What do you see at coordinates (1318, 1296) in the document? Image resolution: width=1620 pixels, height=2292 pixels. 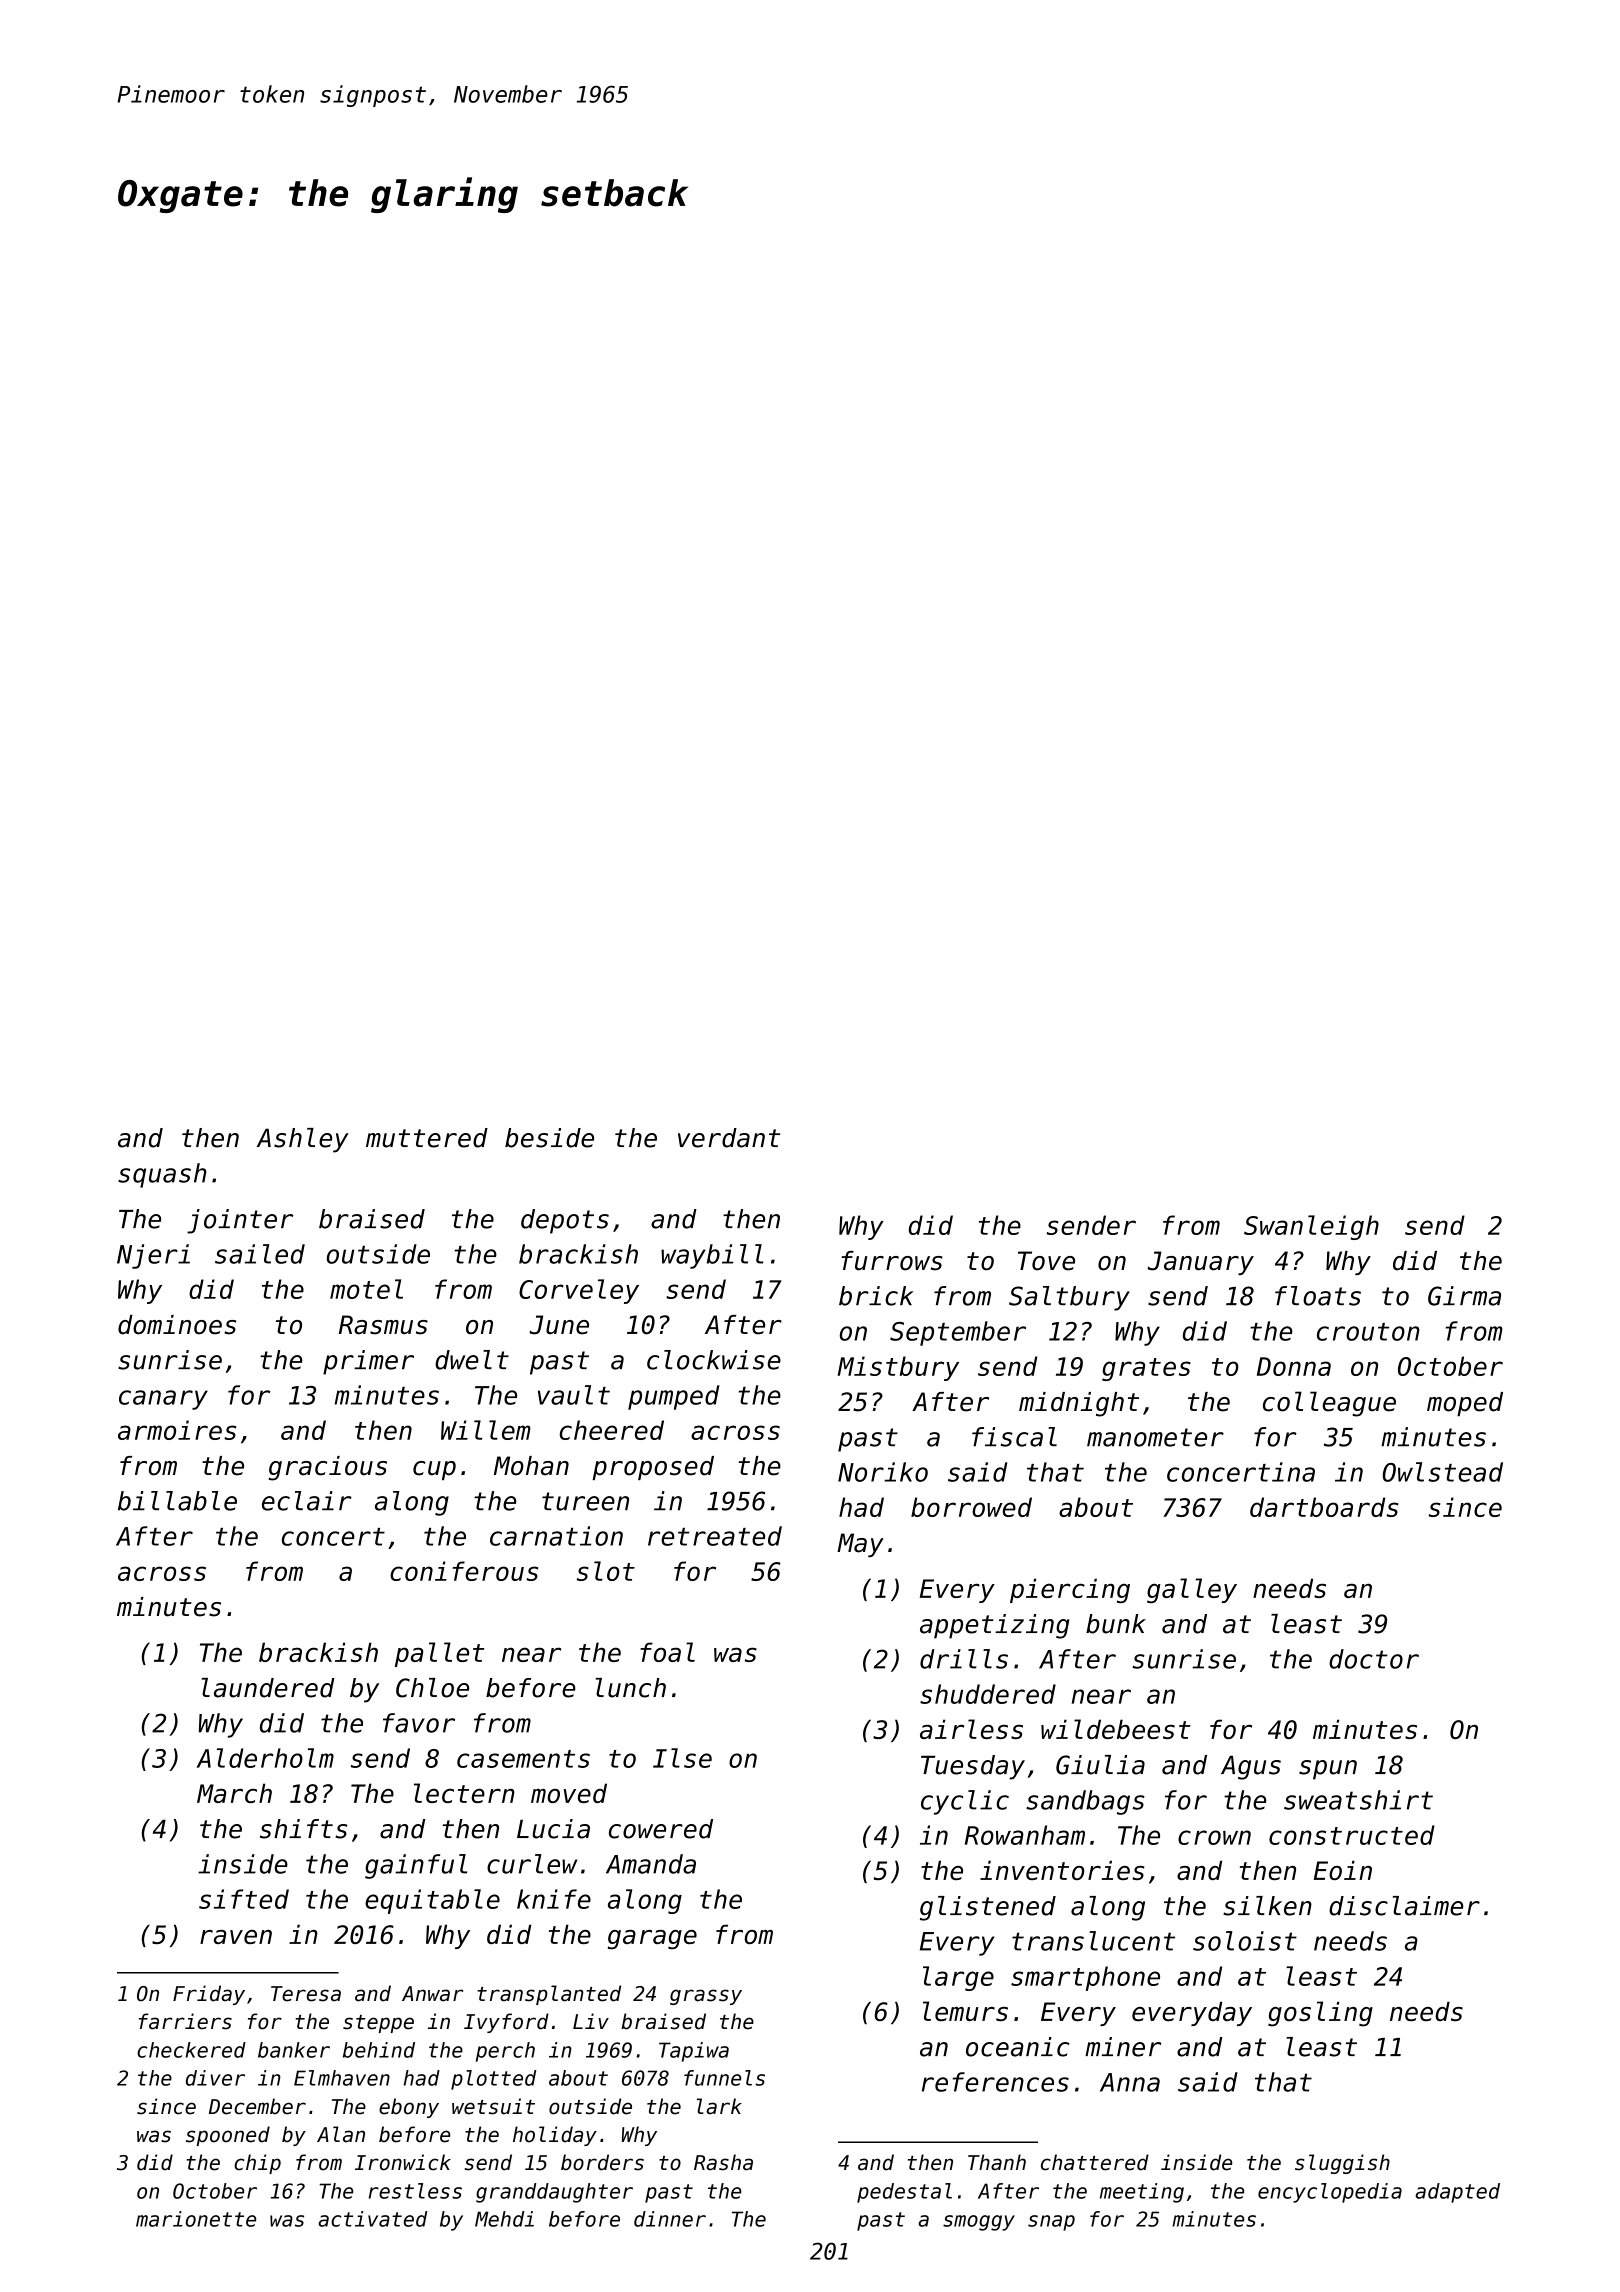 I see `floats` at bounding box center [1318, 1296].
